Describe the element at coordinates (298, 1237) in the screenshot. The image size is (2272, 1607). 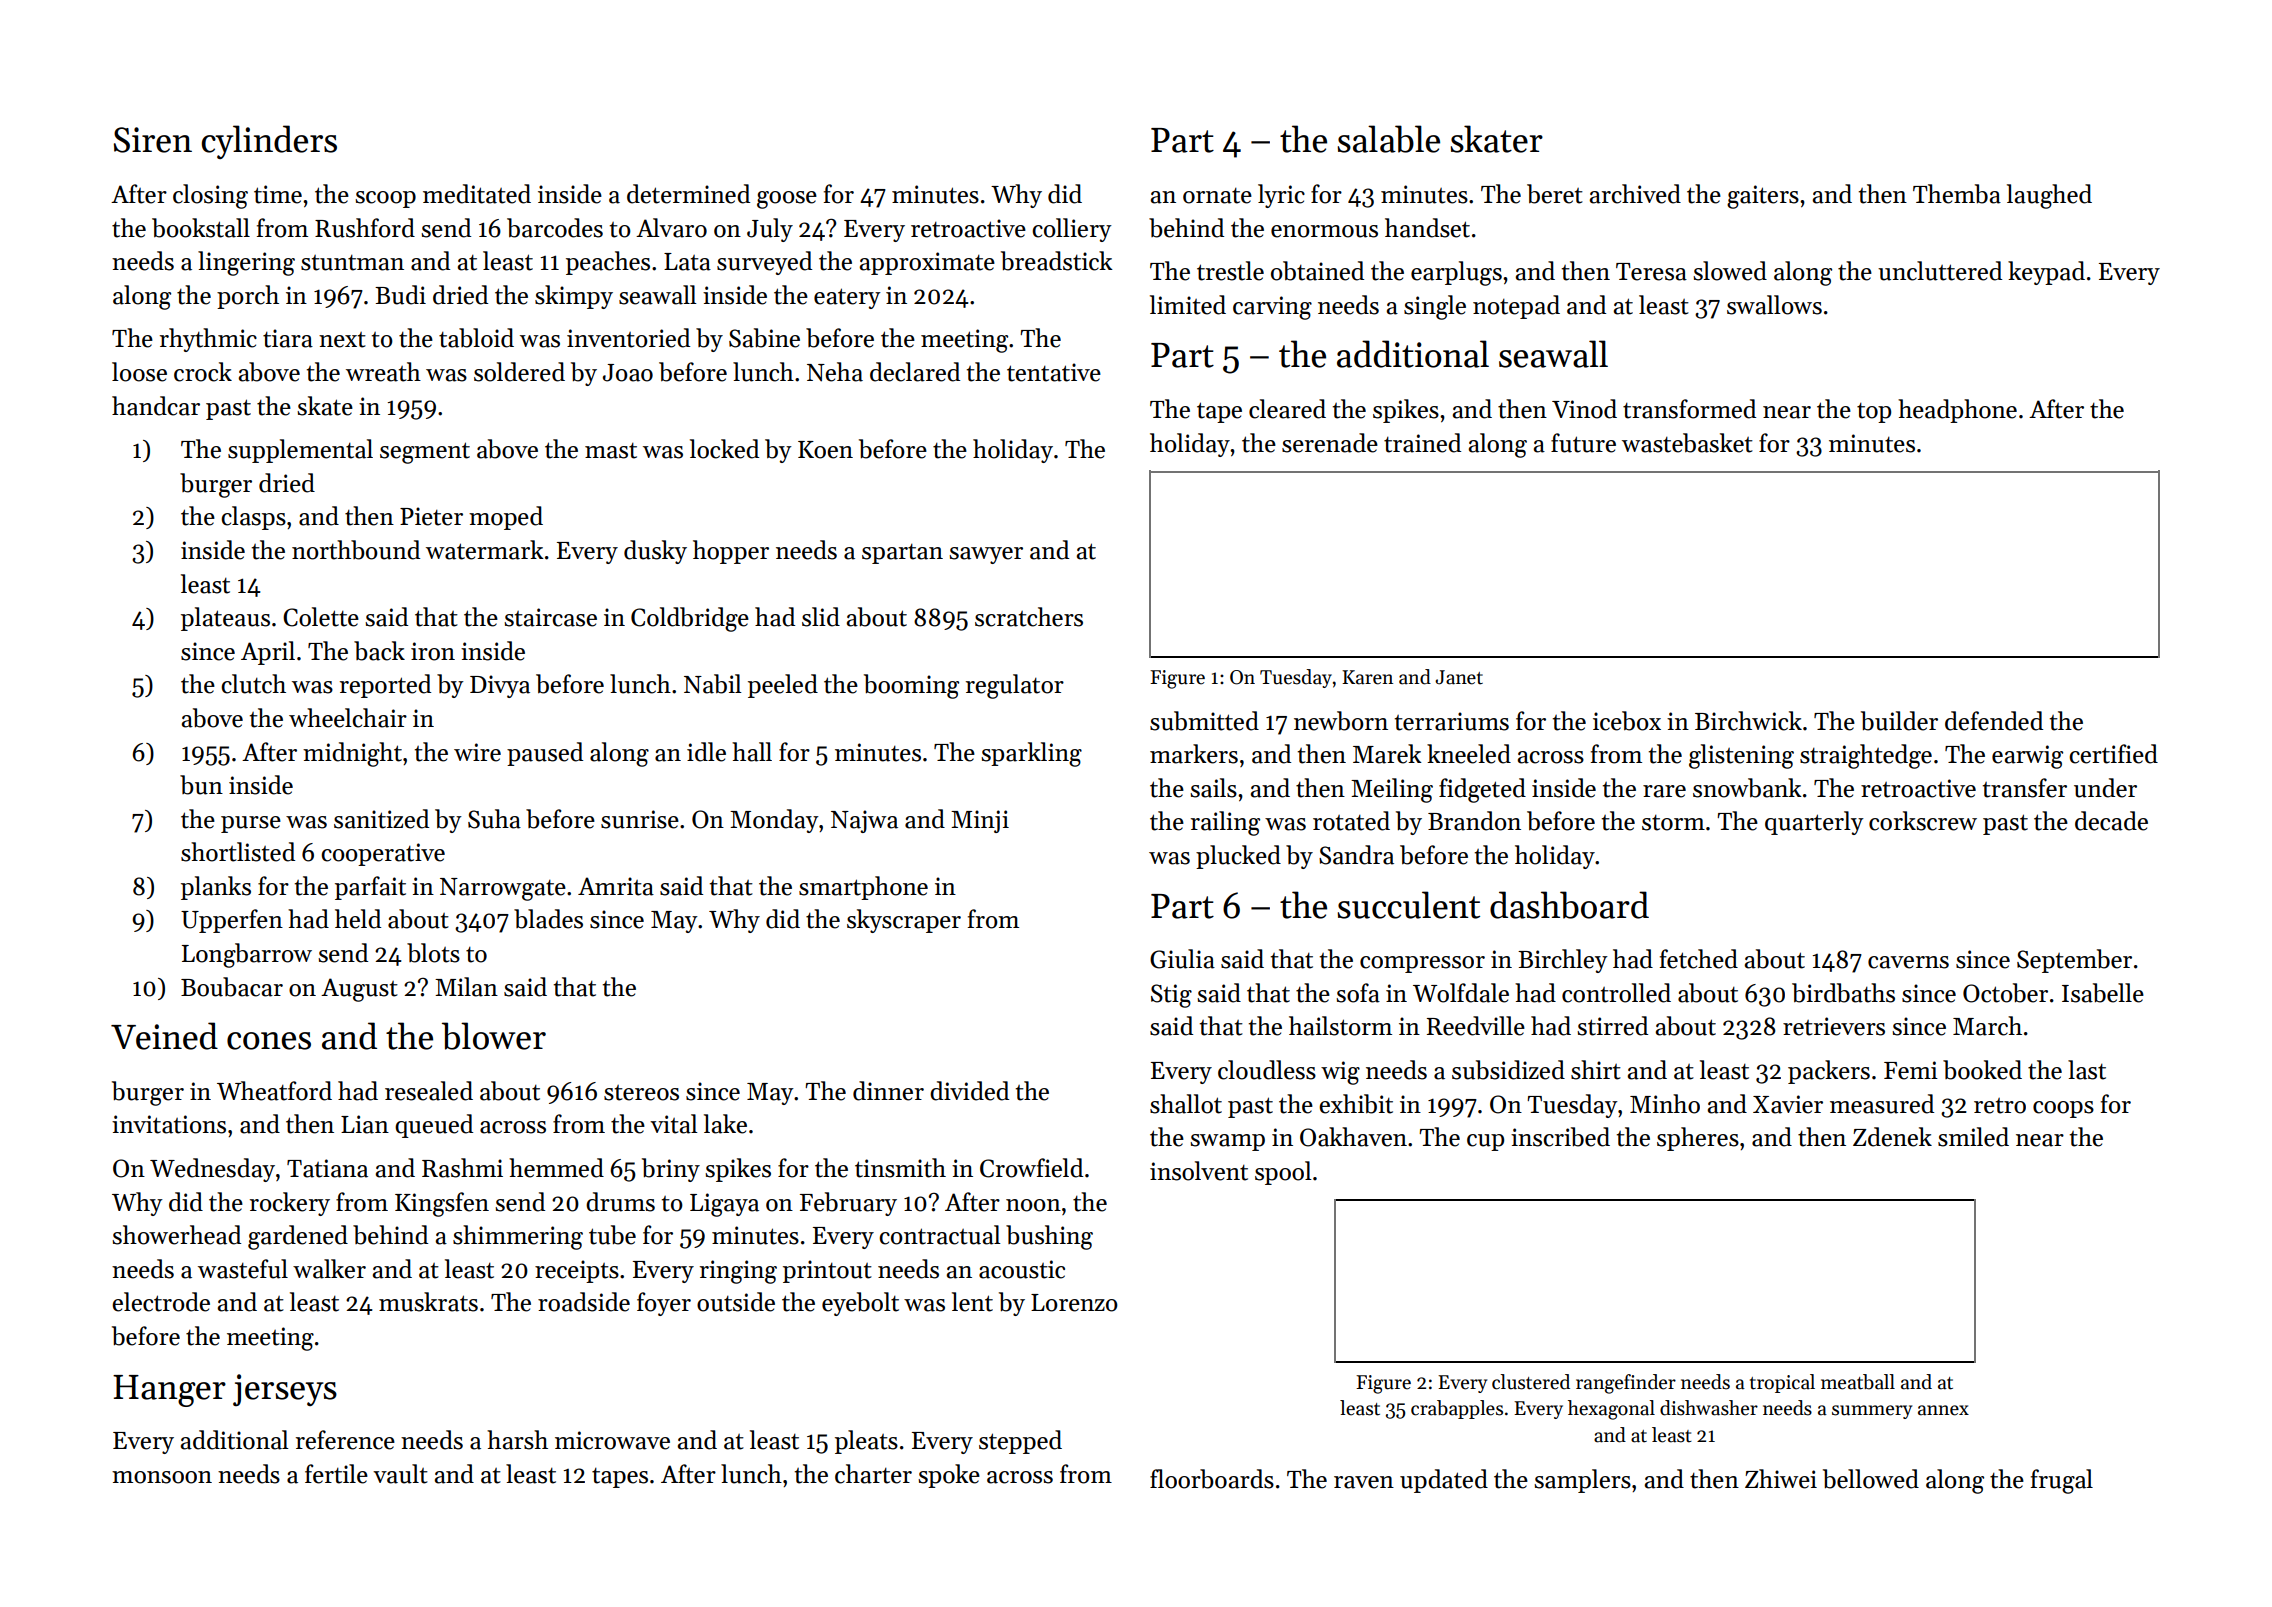
I see `gardened` at that location.
